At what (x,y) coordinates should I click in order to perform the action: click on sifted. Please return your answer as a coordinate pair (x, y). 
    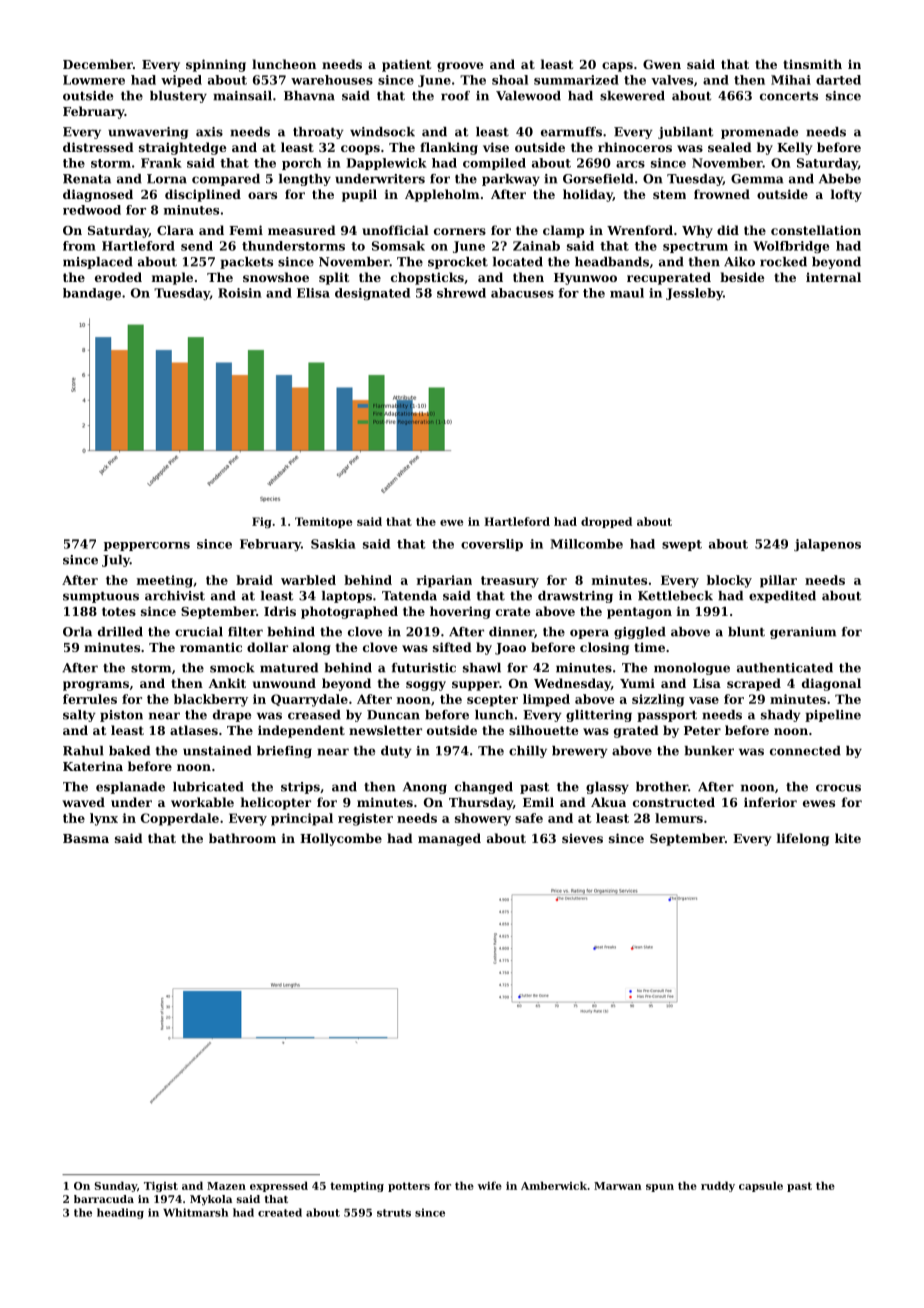
    Looking at the image, I should click on (452, 647).
